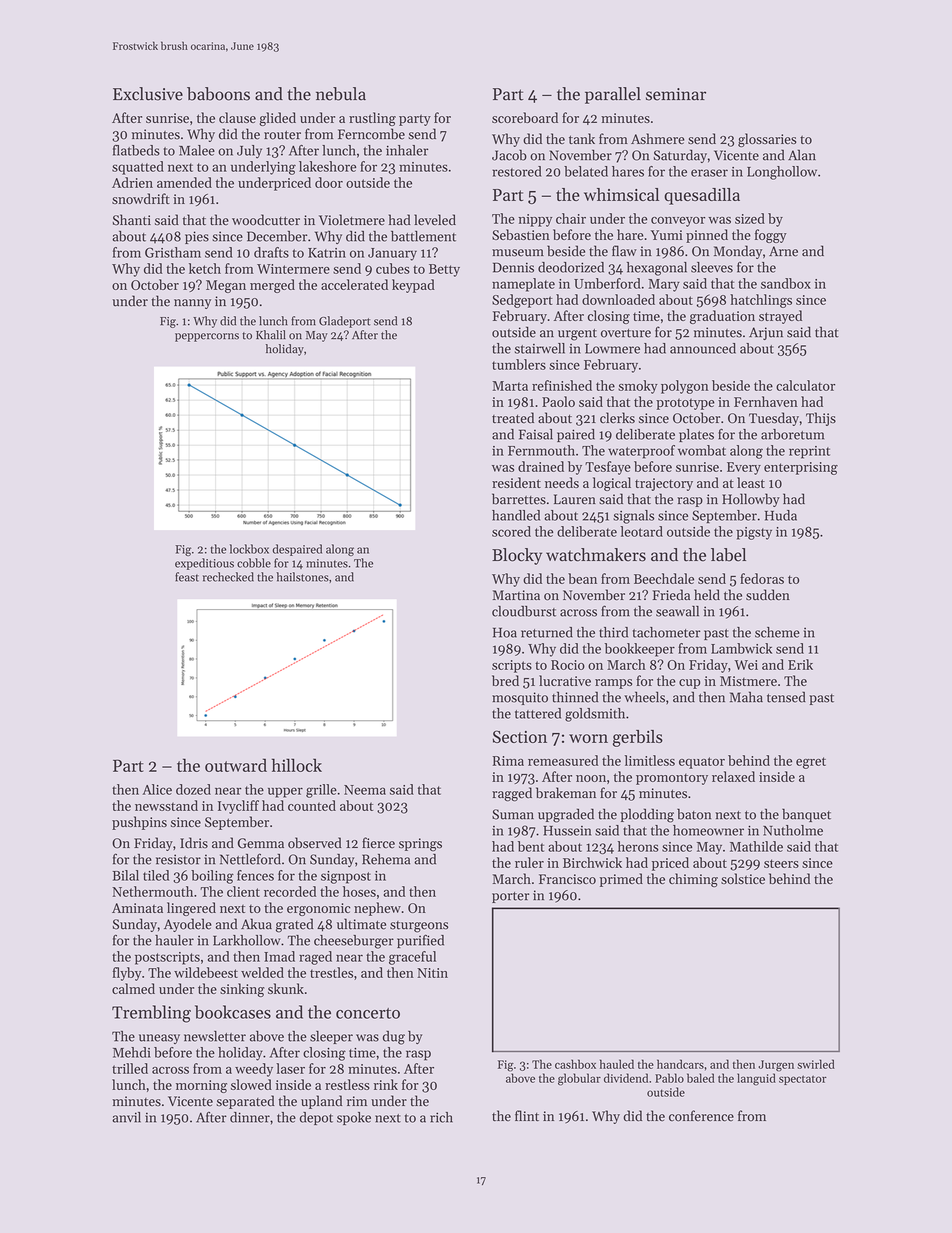 The height and width of the page is (1233, 952). Describe the element at coordinates (249, 549) in the page. I see `lockbox` at that location.
